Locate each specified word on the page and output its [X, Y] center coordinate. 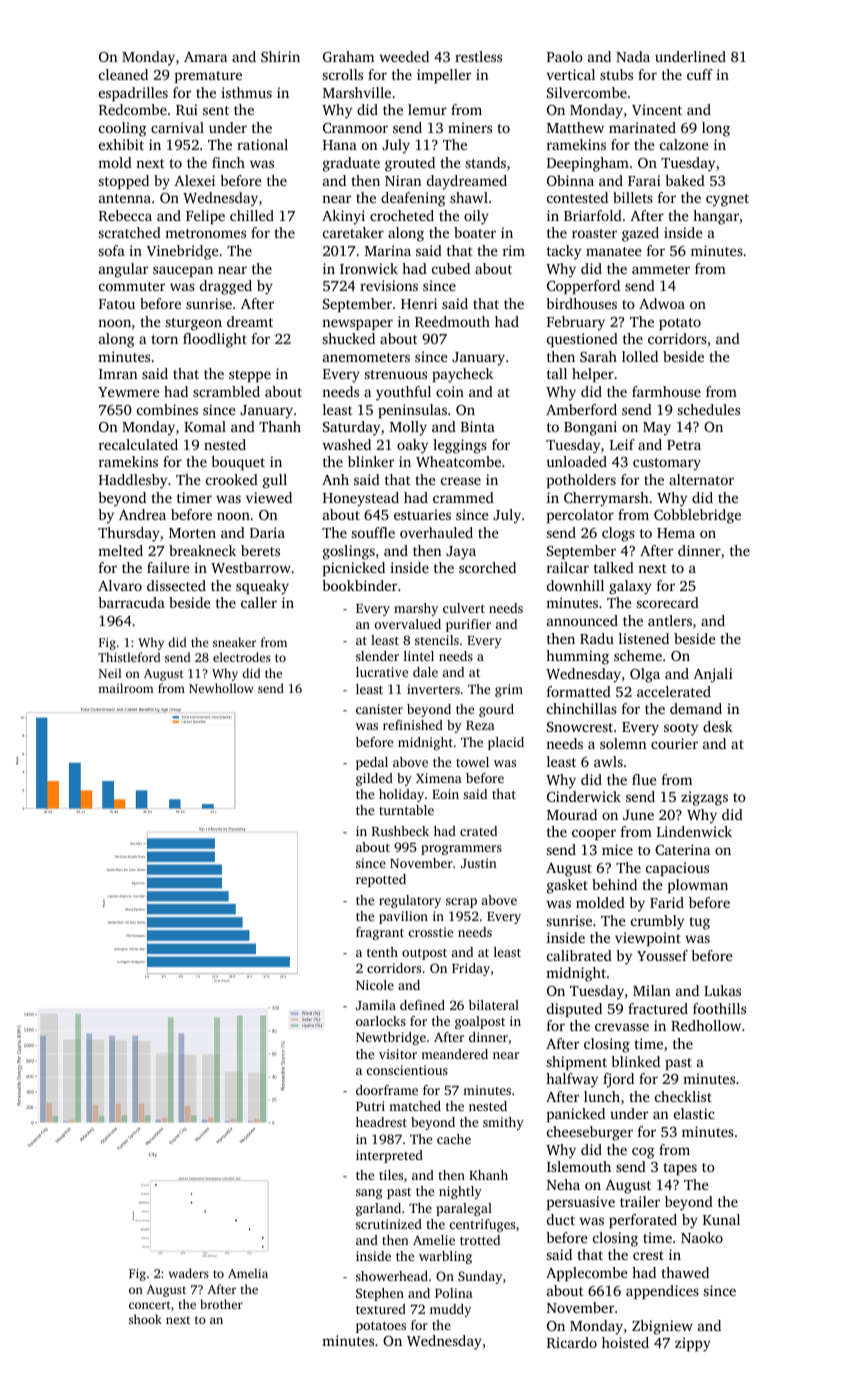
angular [123, 270]
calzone [684, 144]
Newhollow [221, 688]
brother [221, 1304]
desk [718, 726]
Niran [403, 180]
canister [379, 709]
